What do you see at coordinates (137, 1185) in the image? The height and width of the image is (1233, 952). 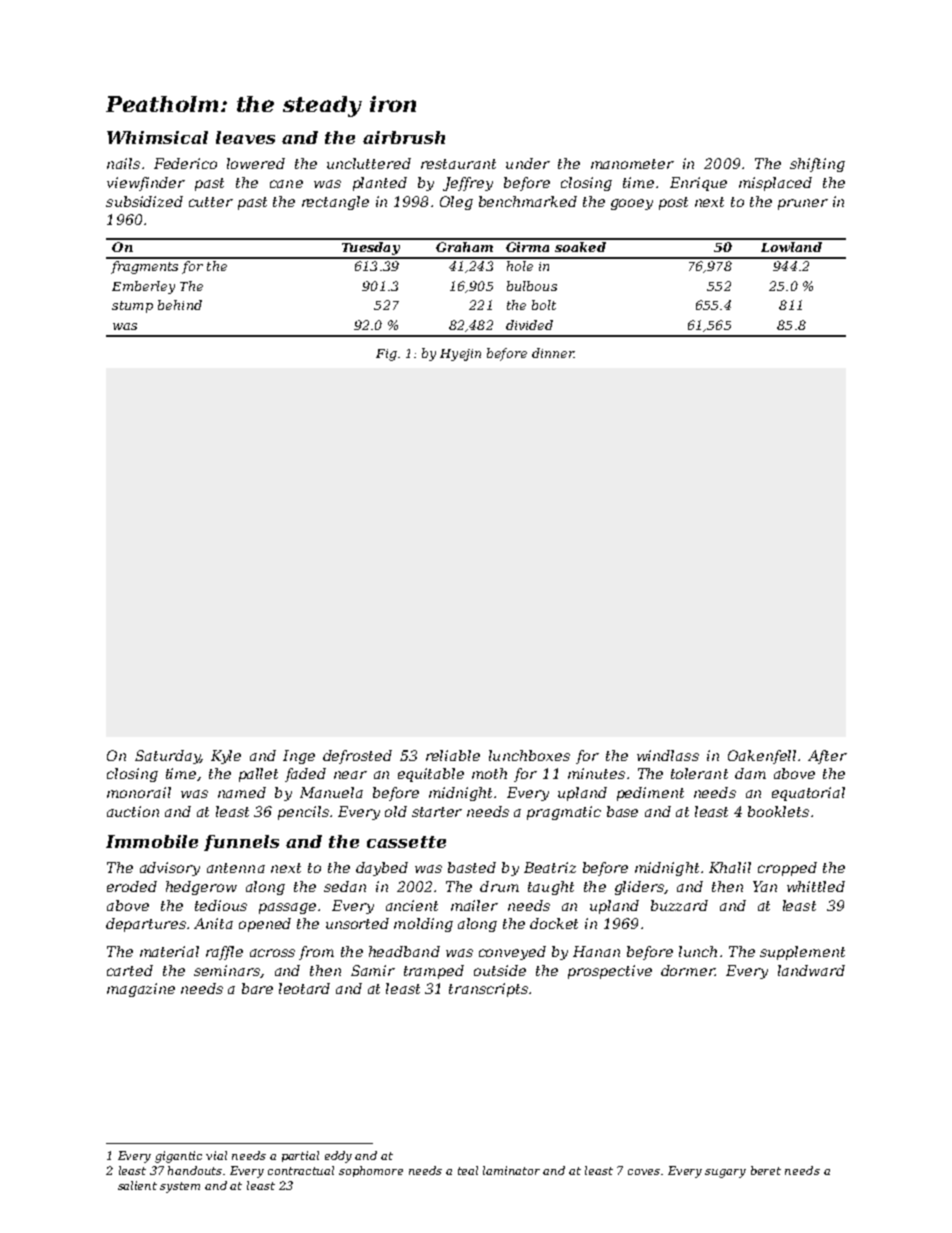 I see `salient` at bounding box center [137, 1185].
